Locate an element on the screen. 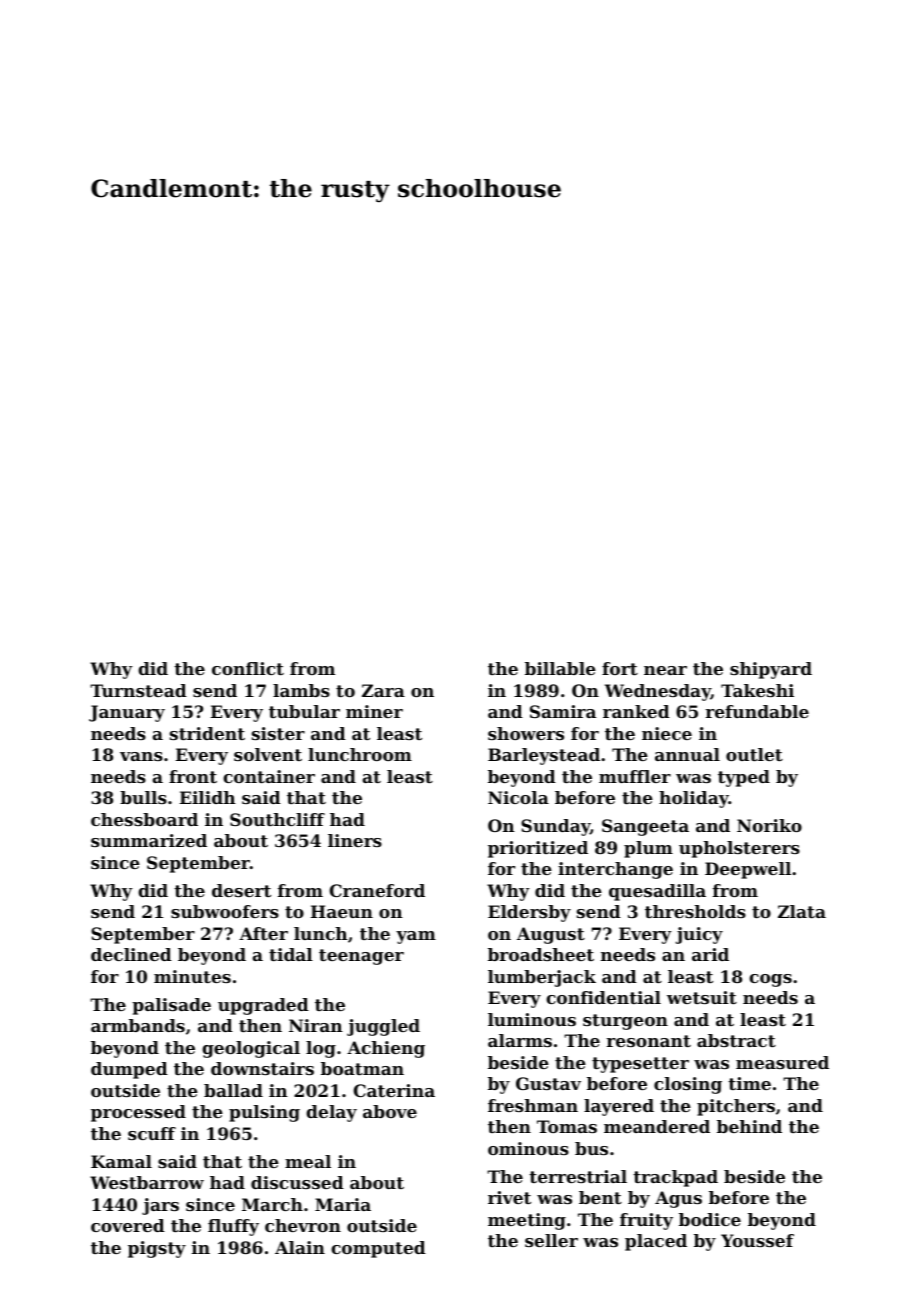 The height and width of the screenshot is (1311, 924). computed is located at coordinates (378, 1249).
